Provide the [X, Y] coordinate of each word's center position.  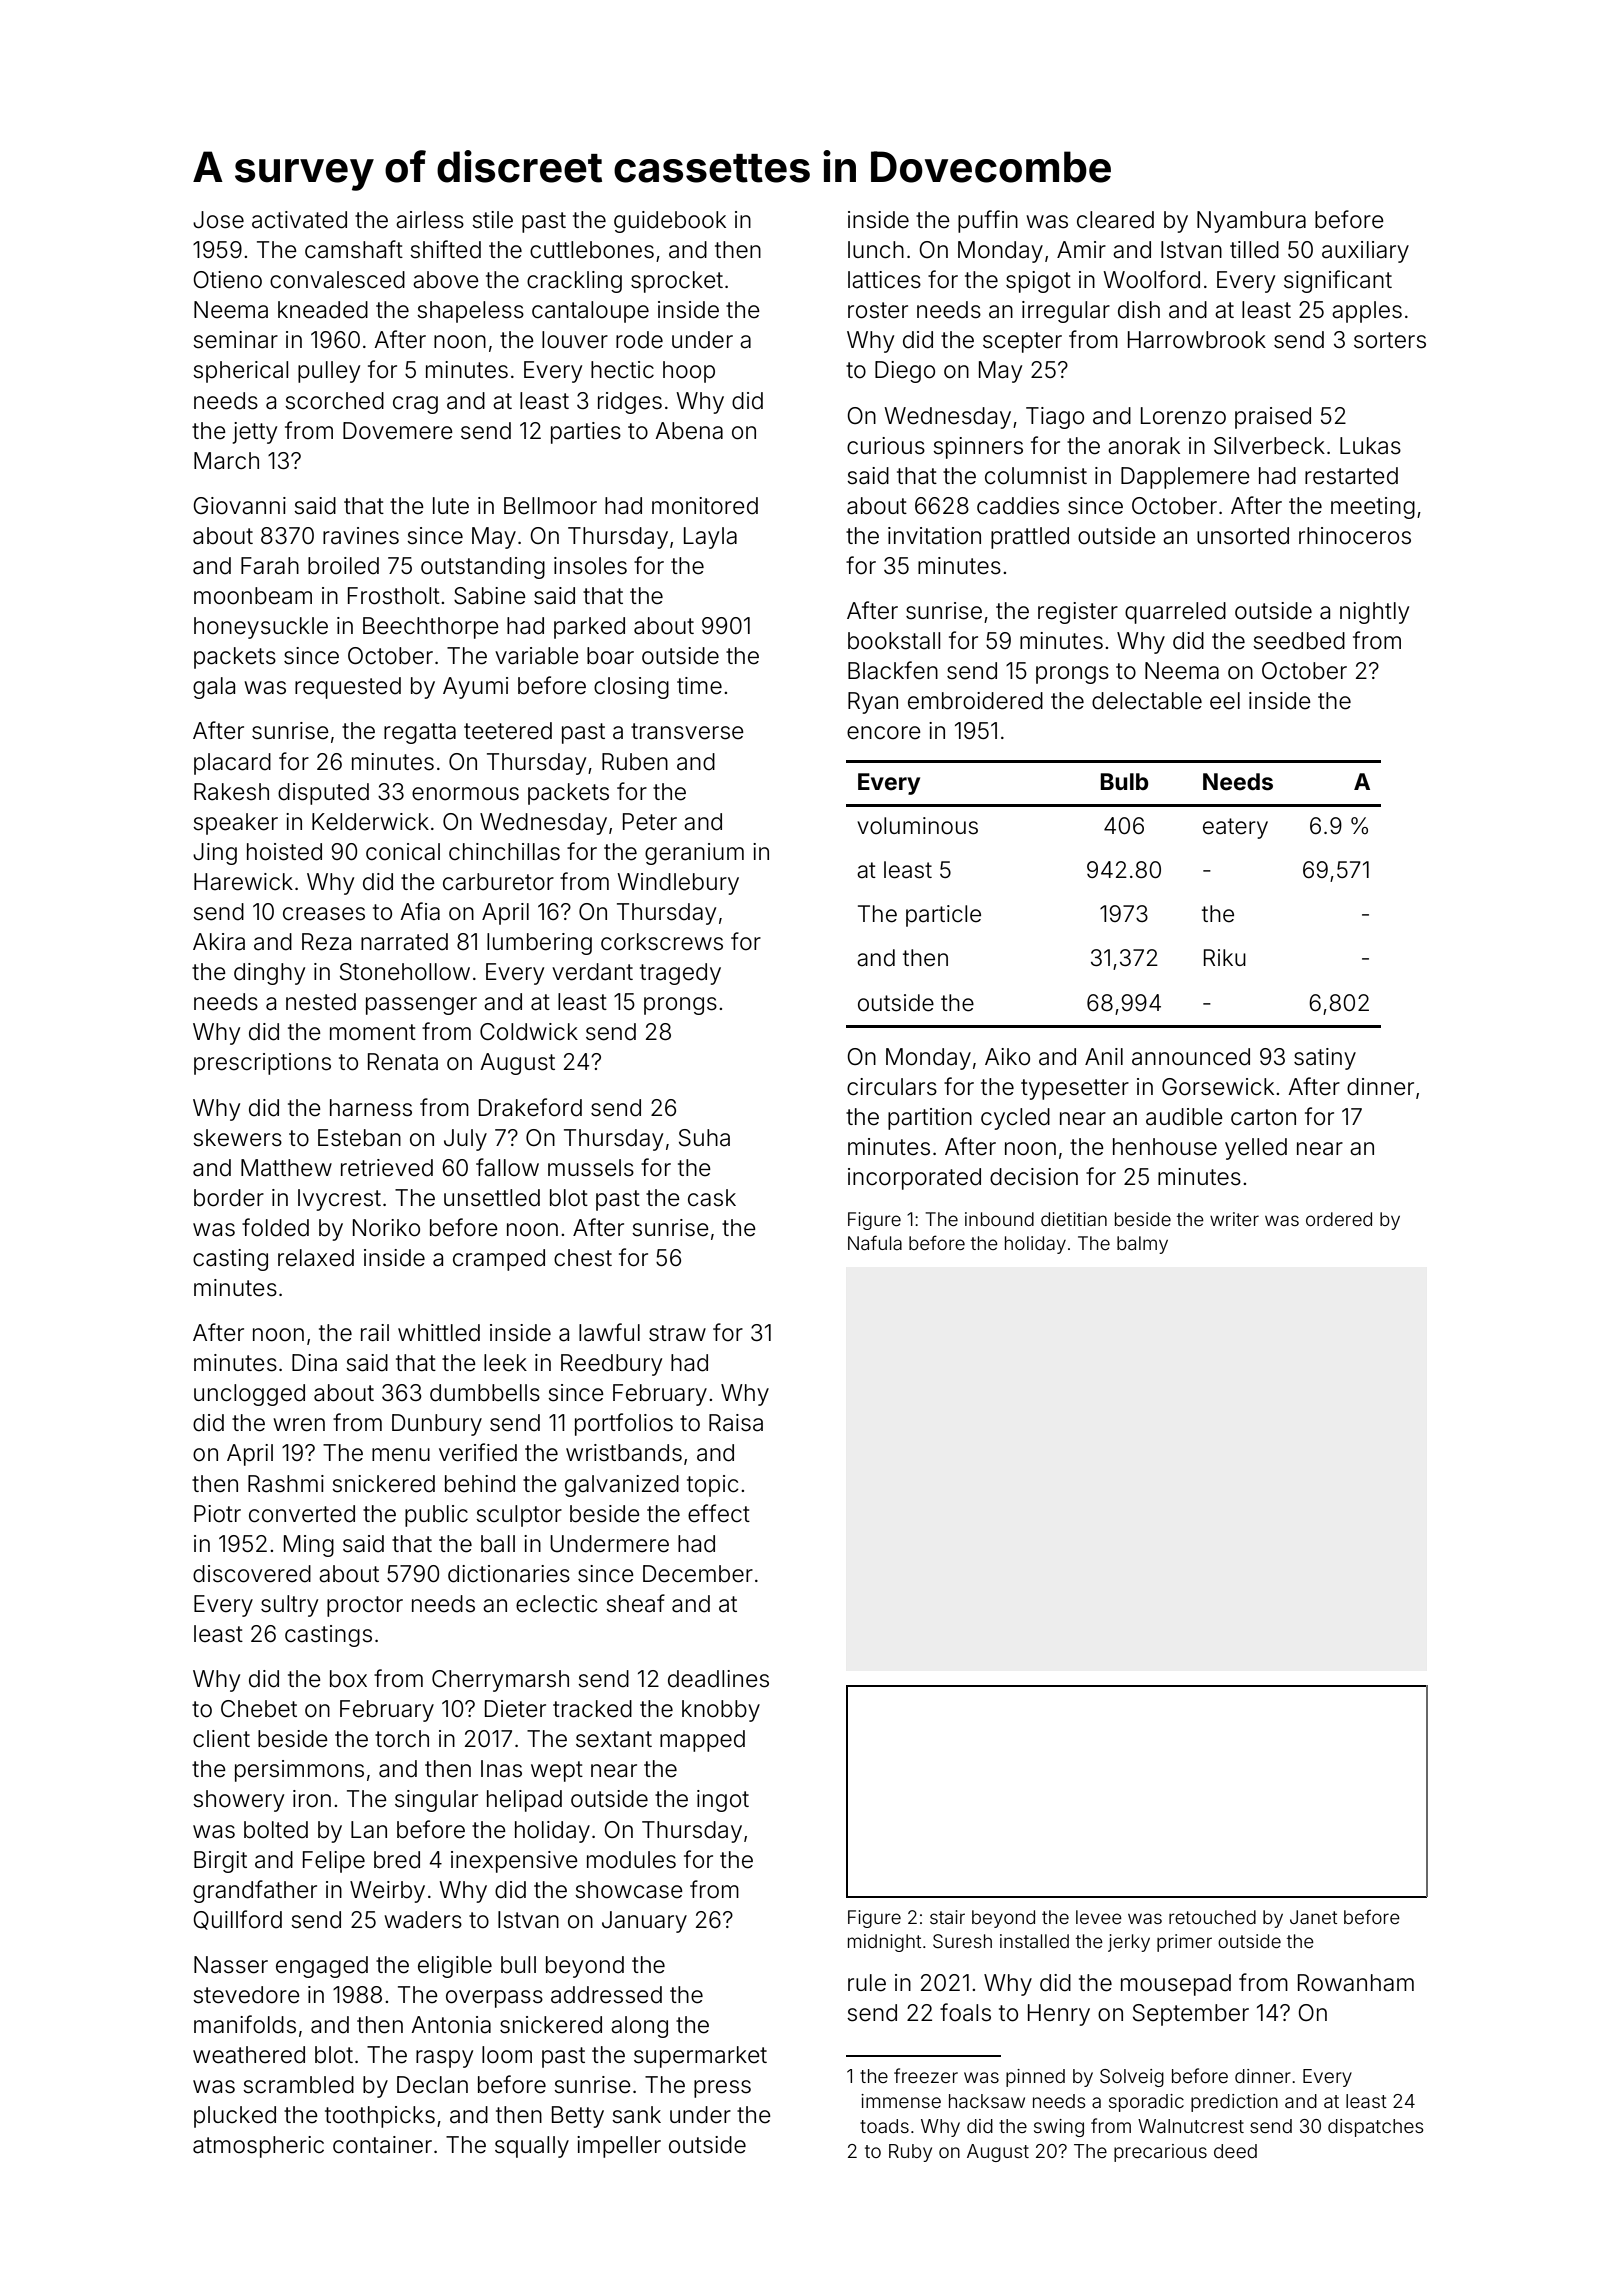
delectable [1147, 701]
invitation [934, 536]
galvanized [622, 1486]
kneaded [323, 310]
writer [1234, 1219]
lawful [609, 1332]
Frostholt [394, 596]
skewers [237, 1138]
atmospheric [258, 2147]
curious [886, 446]
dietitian [1074, 1219]
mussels [591, 1168]
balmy [1142, 1245]
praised [1273, 418]
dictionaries [509, 1574]
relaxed [316, 1258]
